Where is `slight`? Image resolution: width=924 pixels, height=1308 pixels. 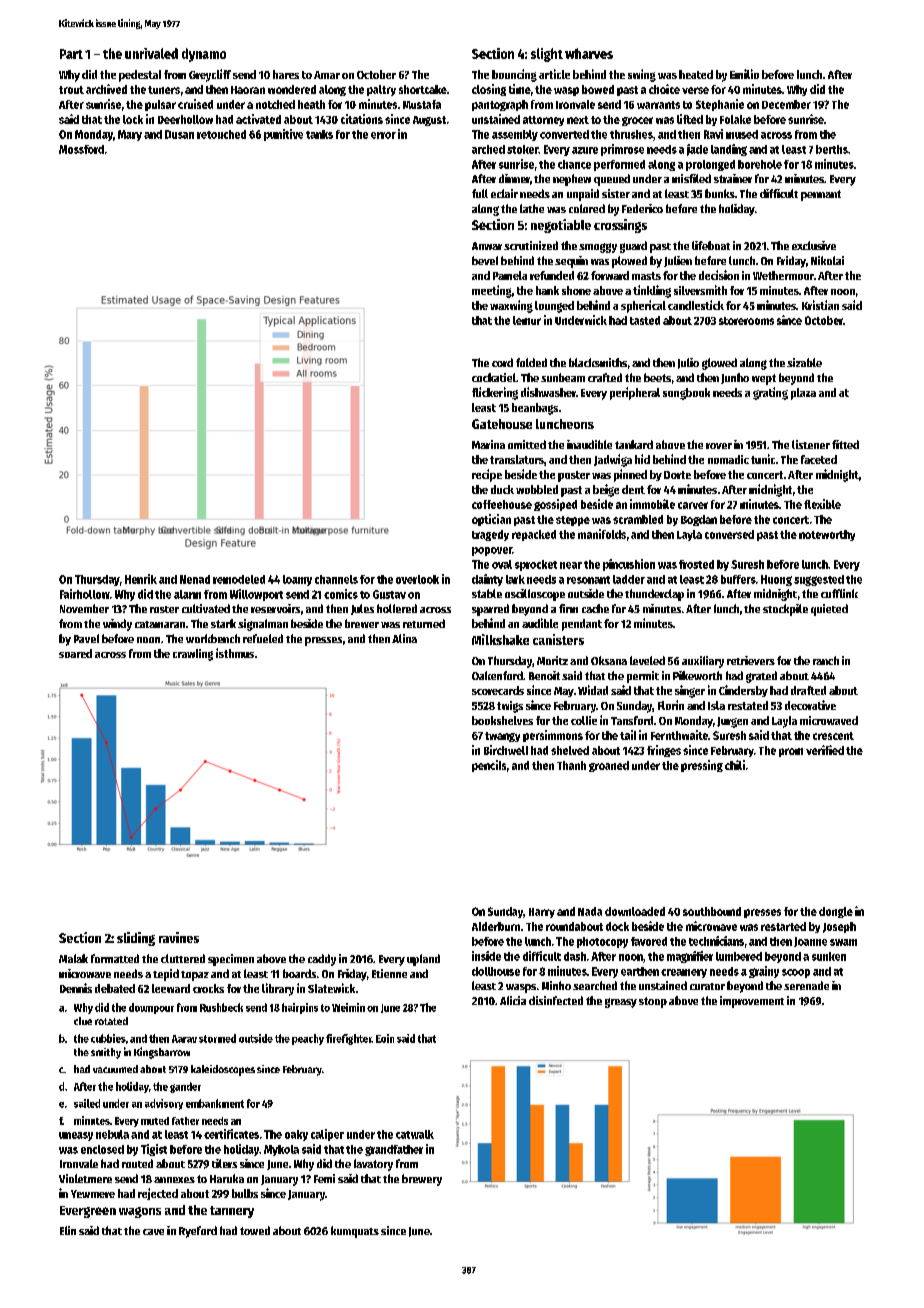 slight is located at coordinates (547, 55).
